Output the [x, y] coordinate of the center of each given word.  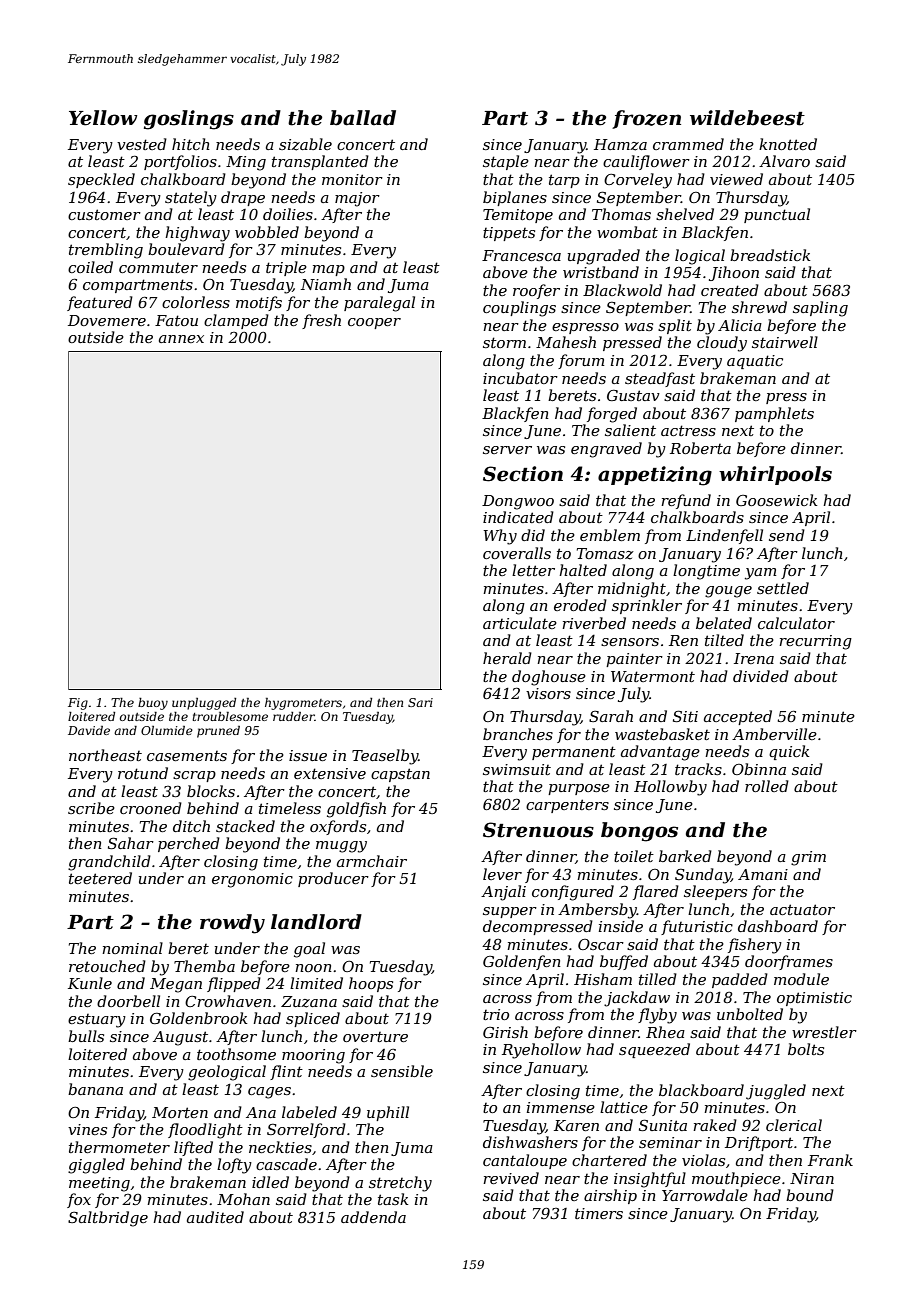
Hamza [620, 145]
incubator [520, 378]
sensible [402, 1071]
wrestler [824, 1032]
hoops [371, 984]
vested [142, 144]
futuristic [697, 927]
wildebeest [747, 118]
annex [181, 339]
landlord [316, 922]
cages [269, 1093]
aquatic [755, 362]
